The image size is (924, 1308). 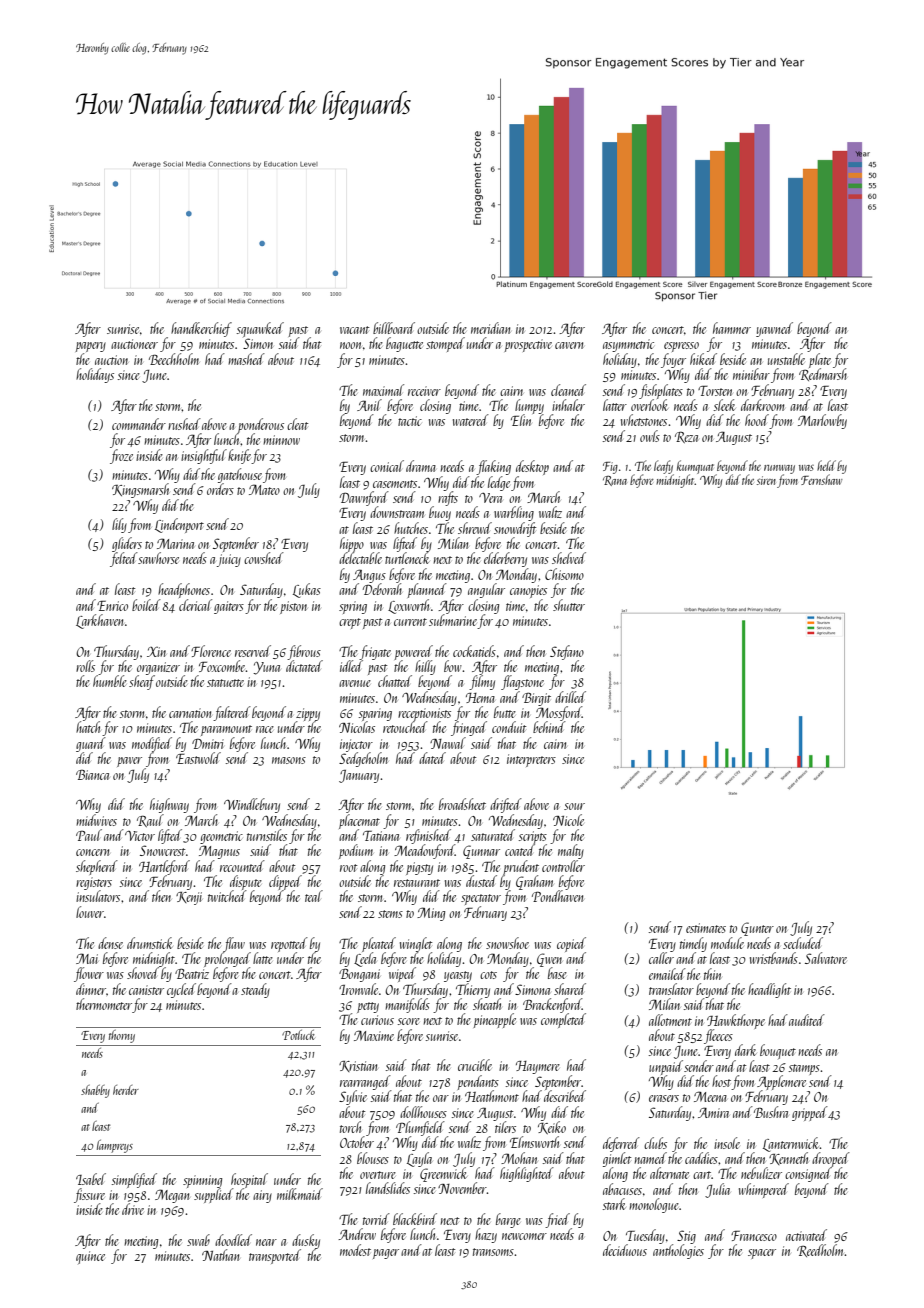 What do you see at coordinates (804, 1069) in the screenshot?
I see `stamps` at bounding box center [804, 1069].
